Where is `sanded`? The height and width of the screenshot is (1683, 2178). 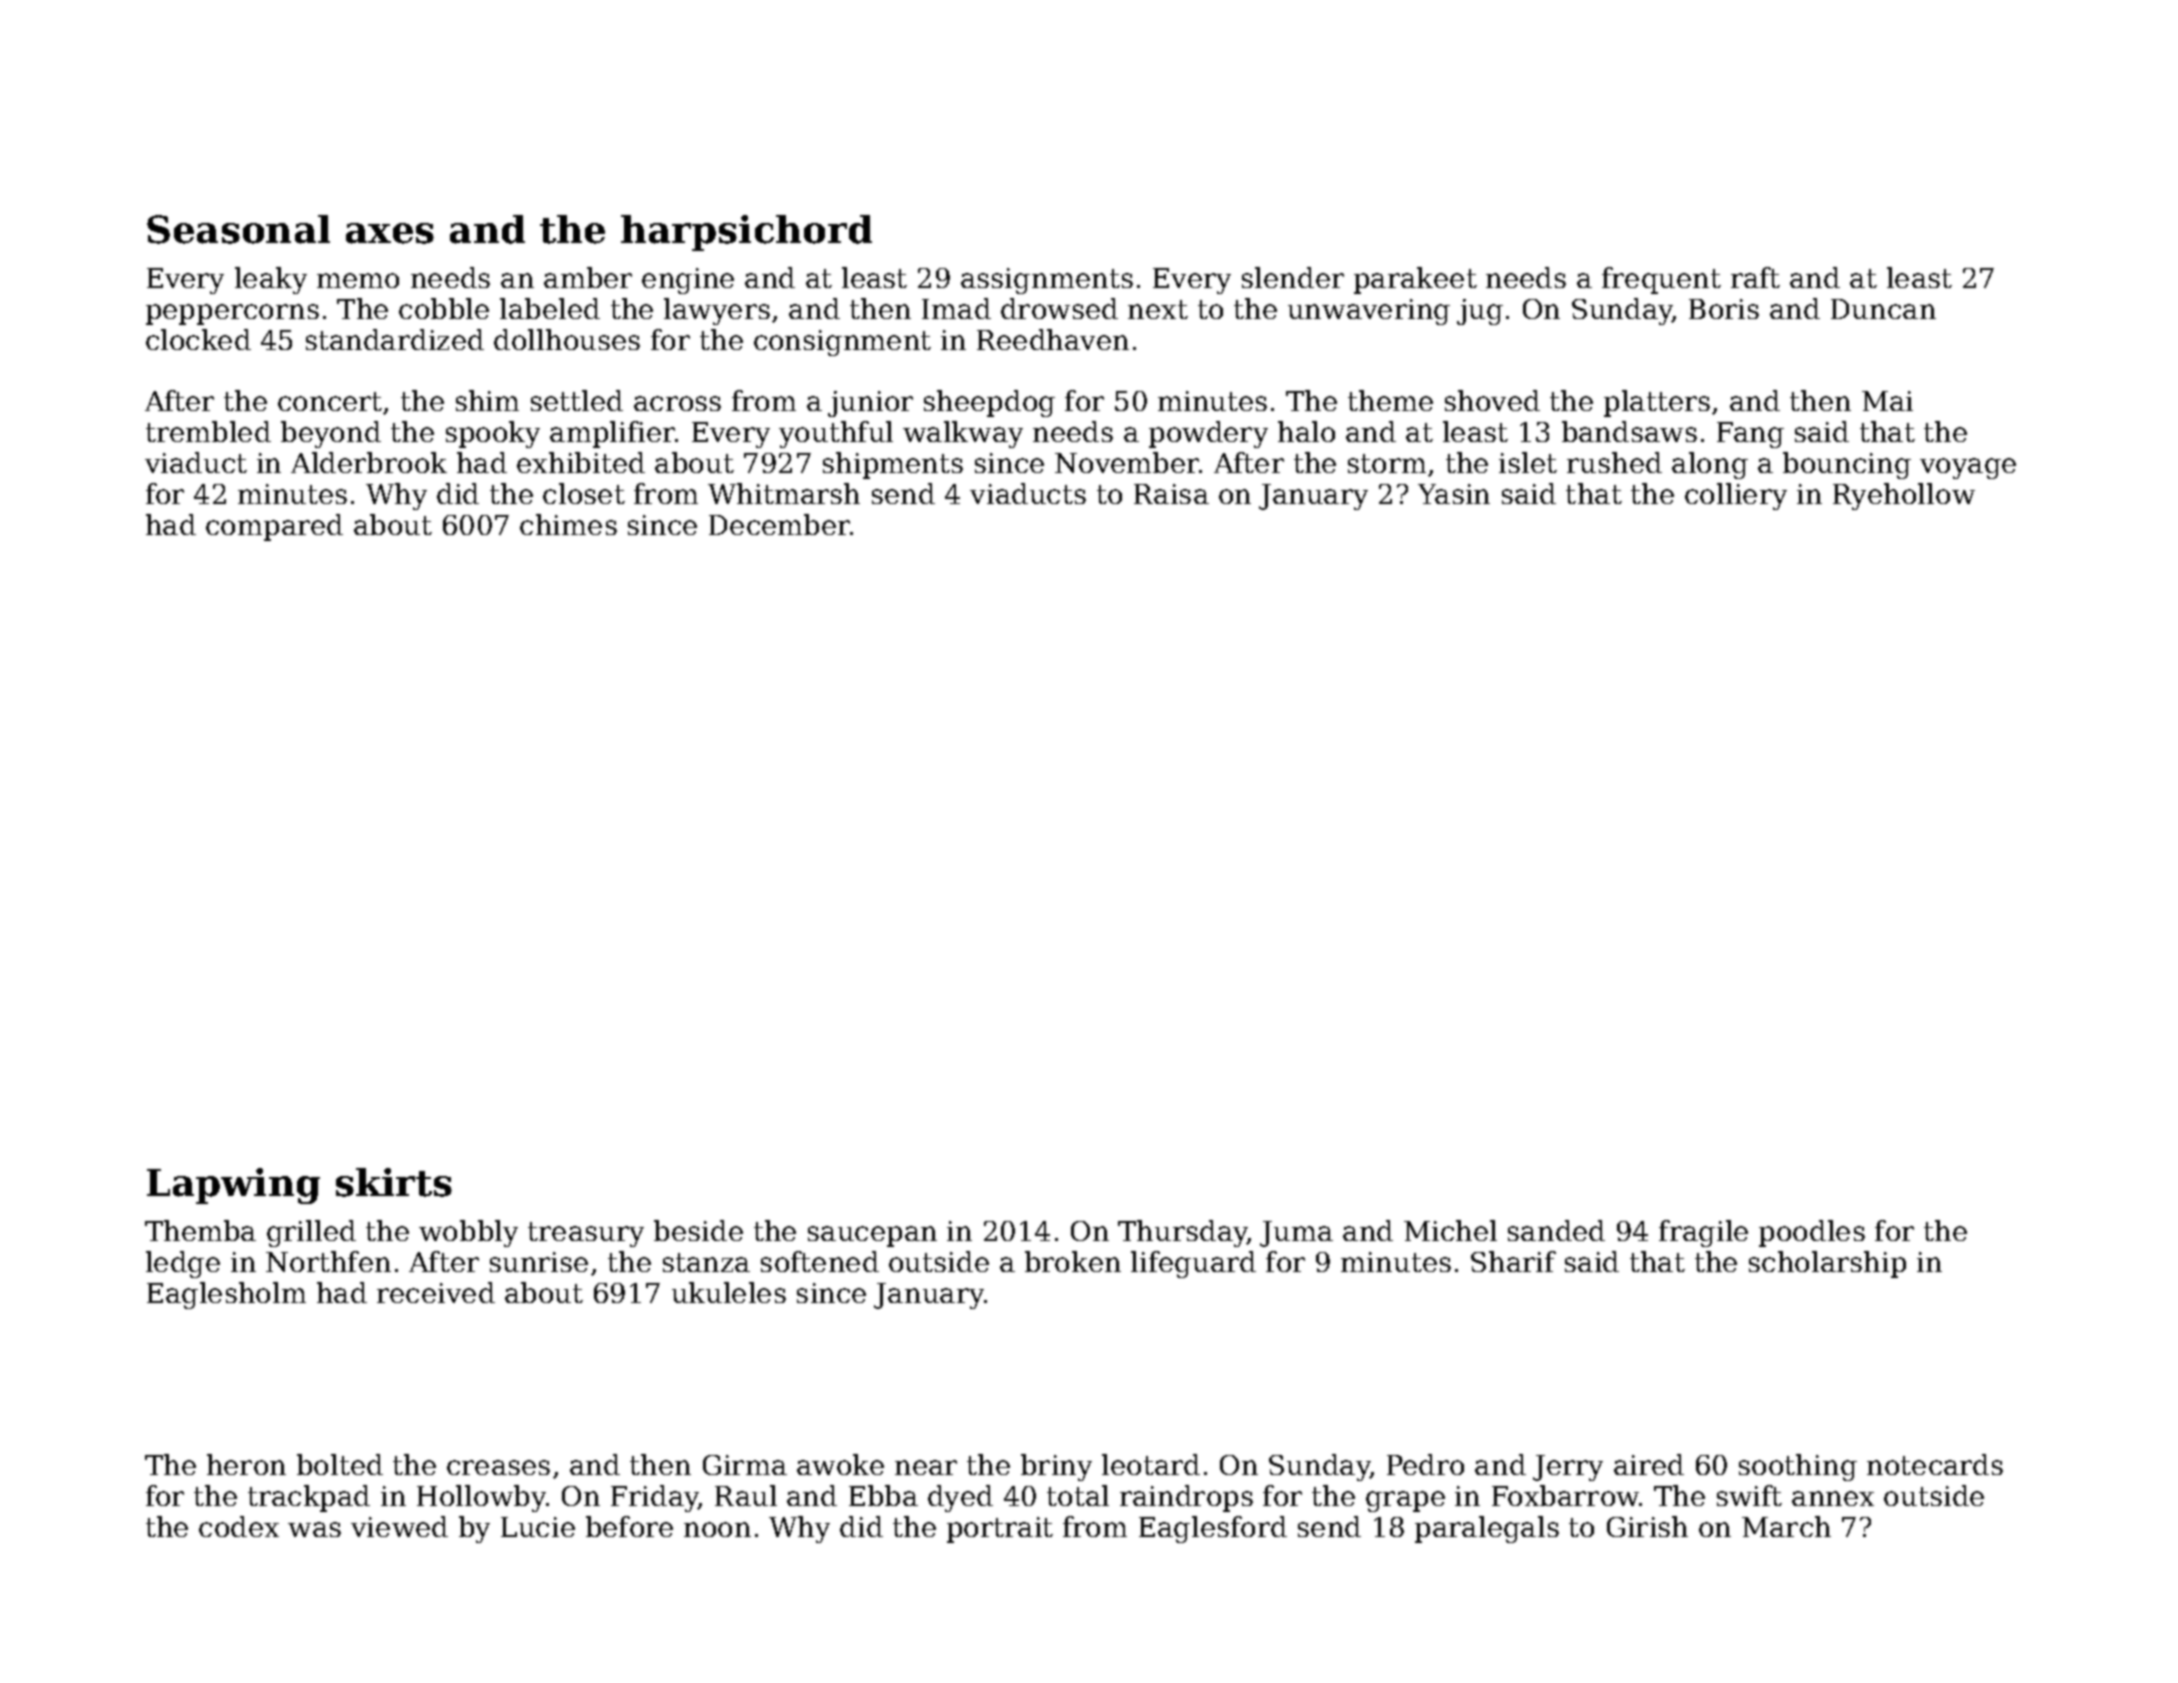 sanded is located at coordinates (1556, 1230).
